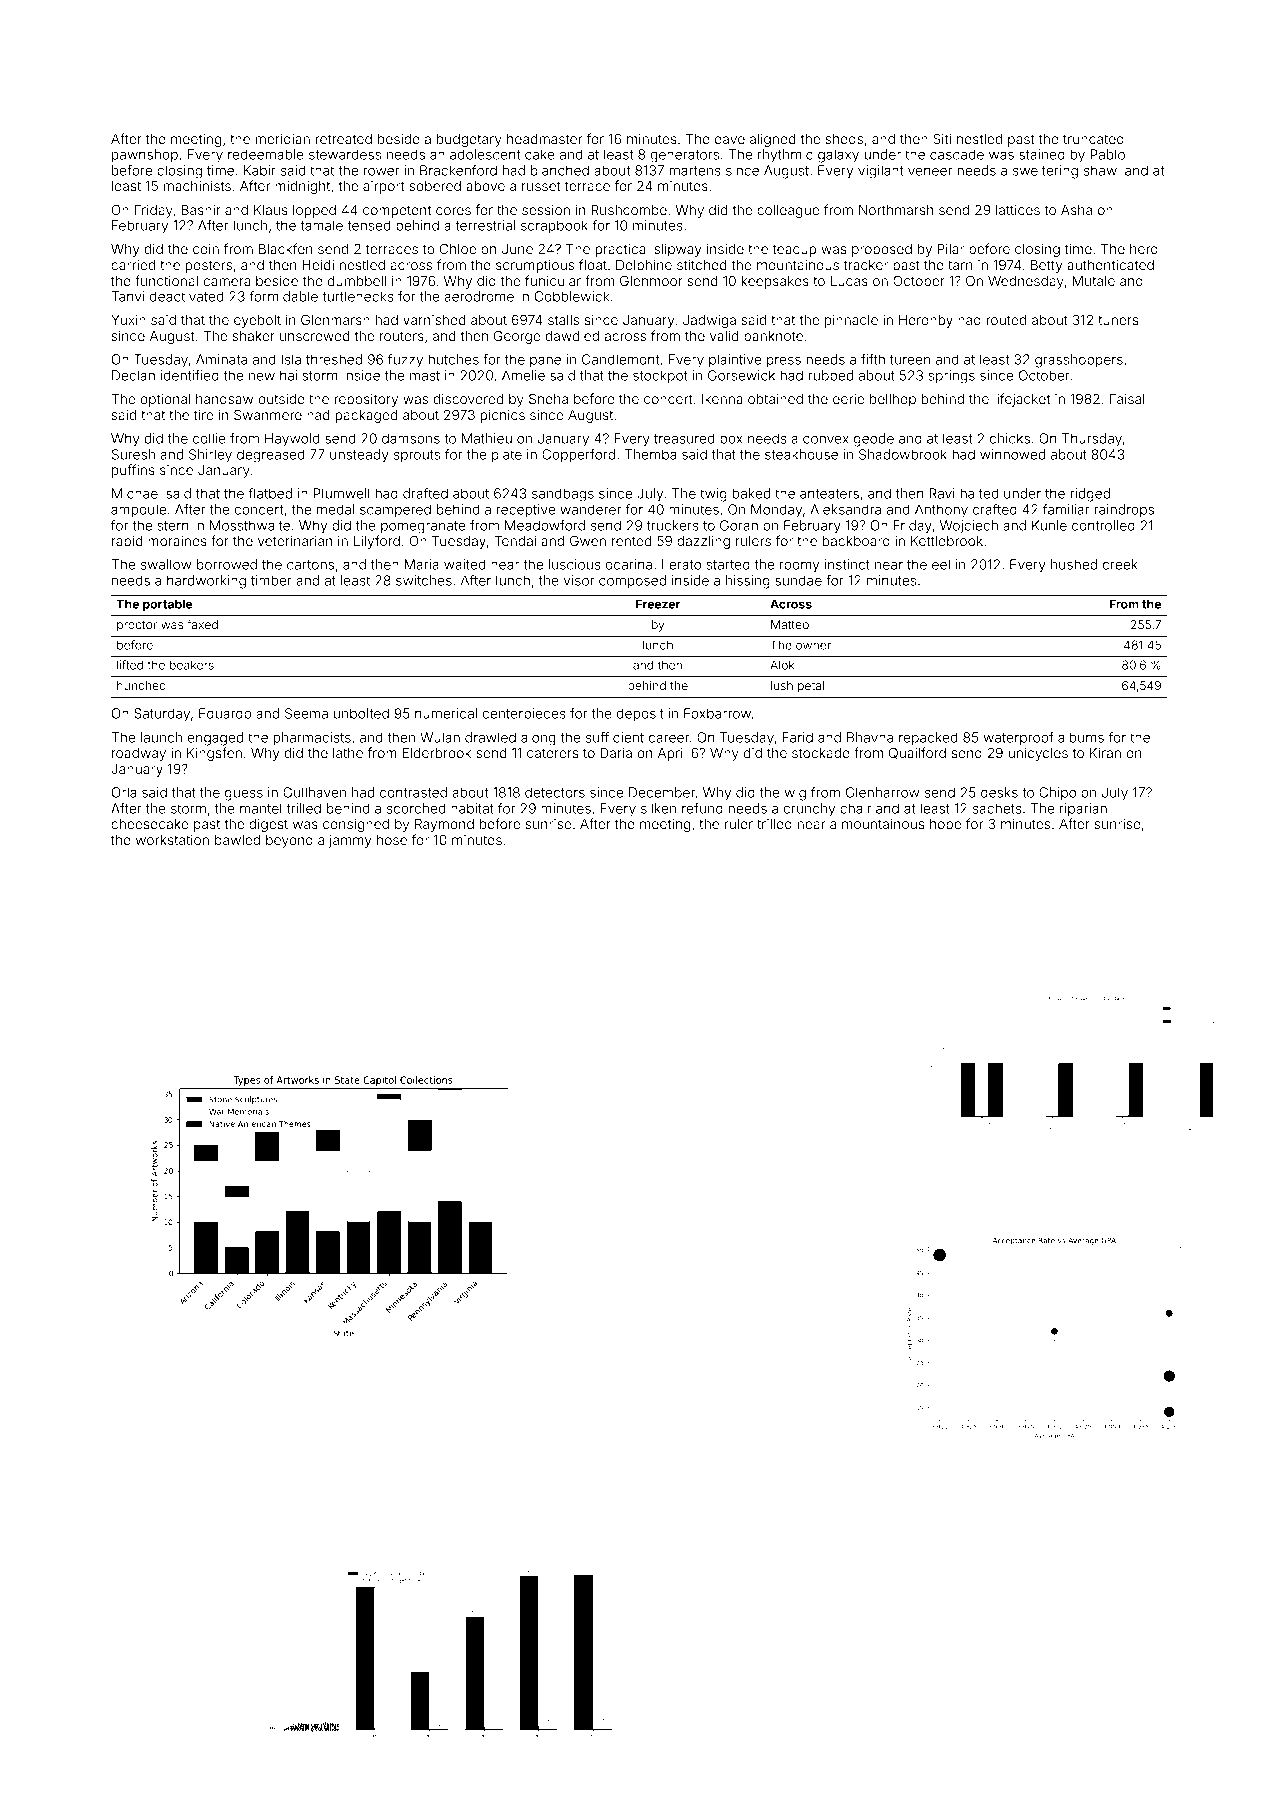 The height and width of the screenshot is (1808, 1278). Describe the element at coordinates (658, 808) in the screenshot. I see `silken` at that location.
